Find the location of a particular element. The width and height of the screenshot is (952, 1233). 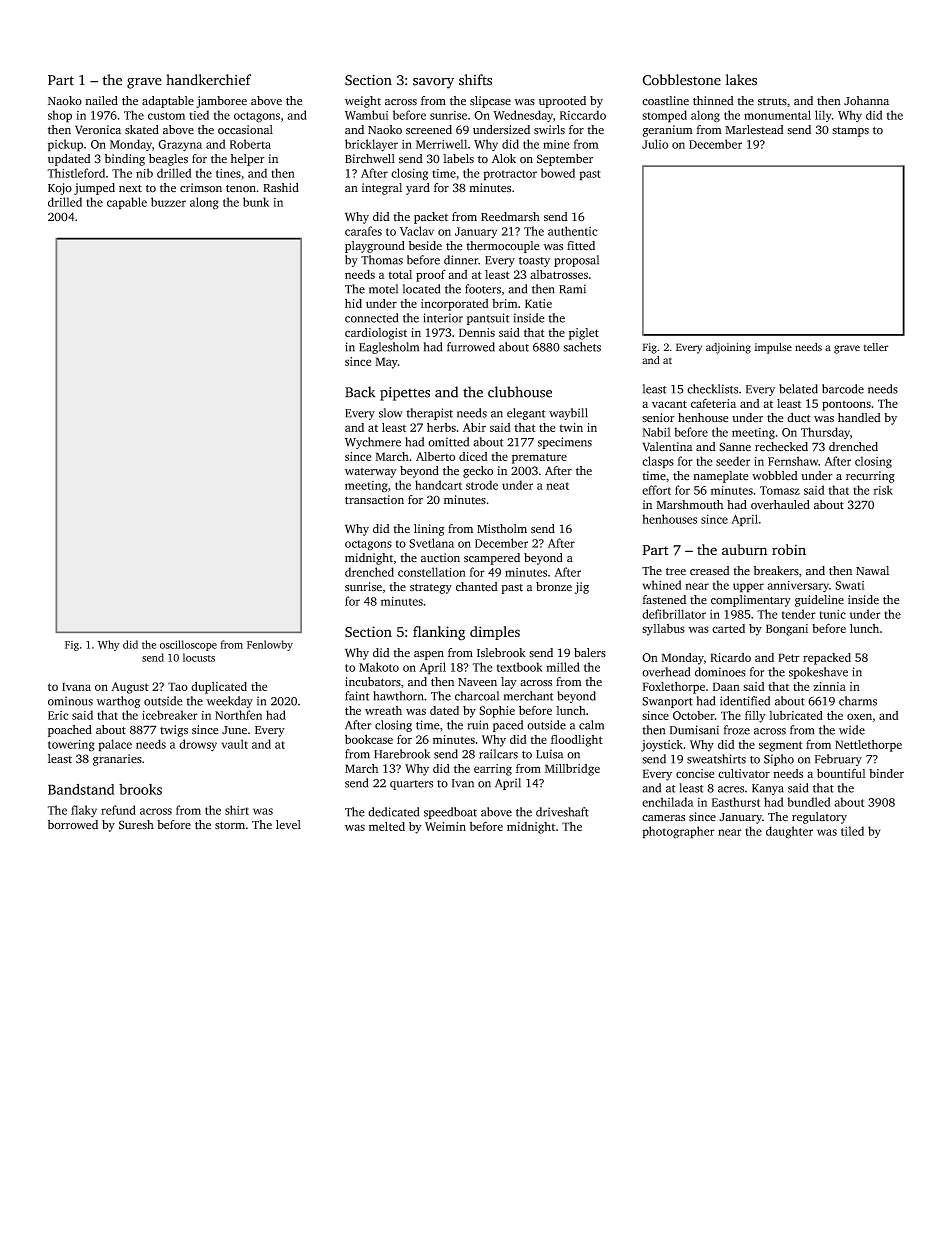

waterway is located at coordinates (371, 473).
